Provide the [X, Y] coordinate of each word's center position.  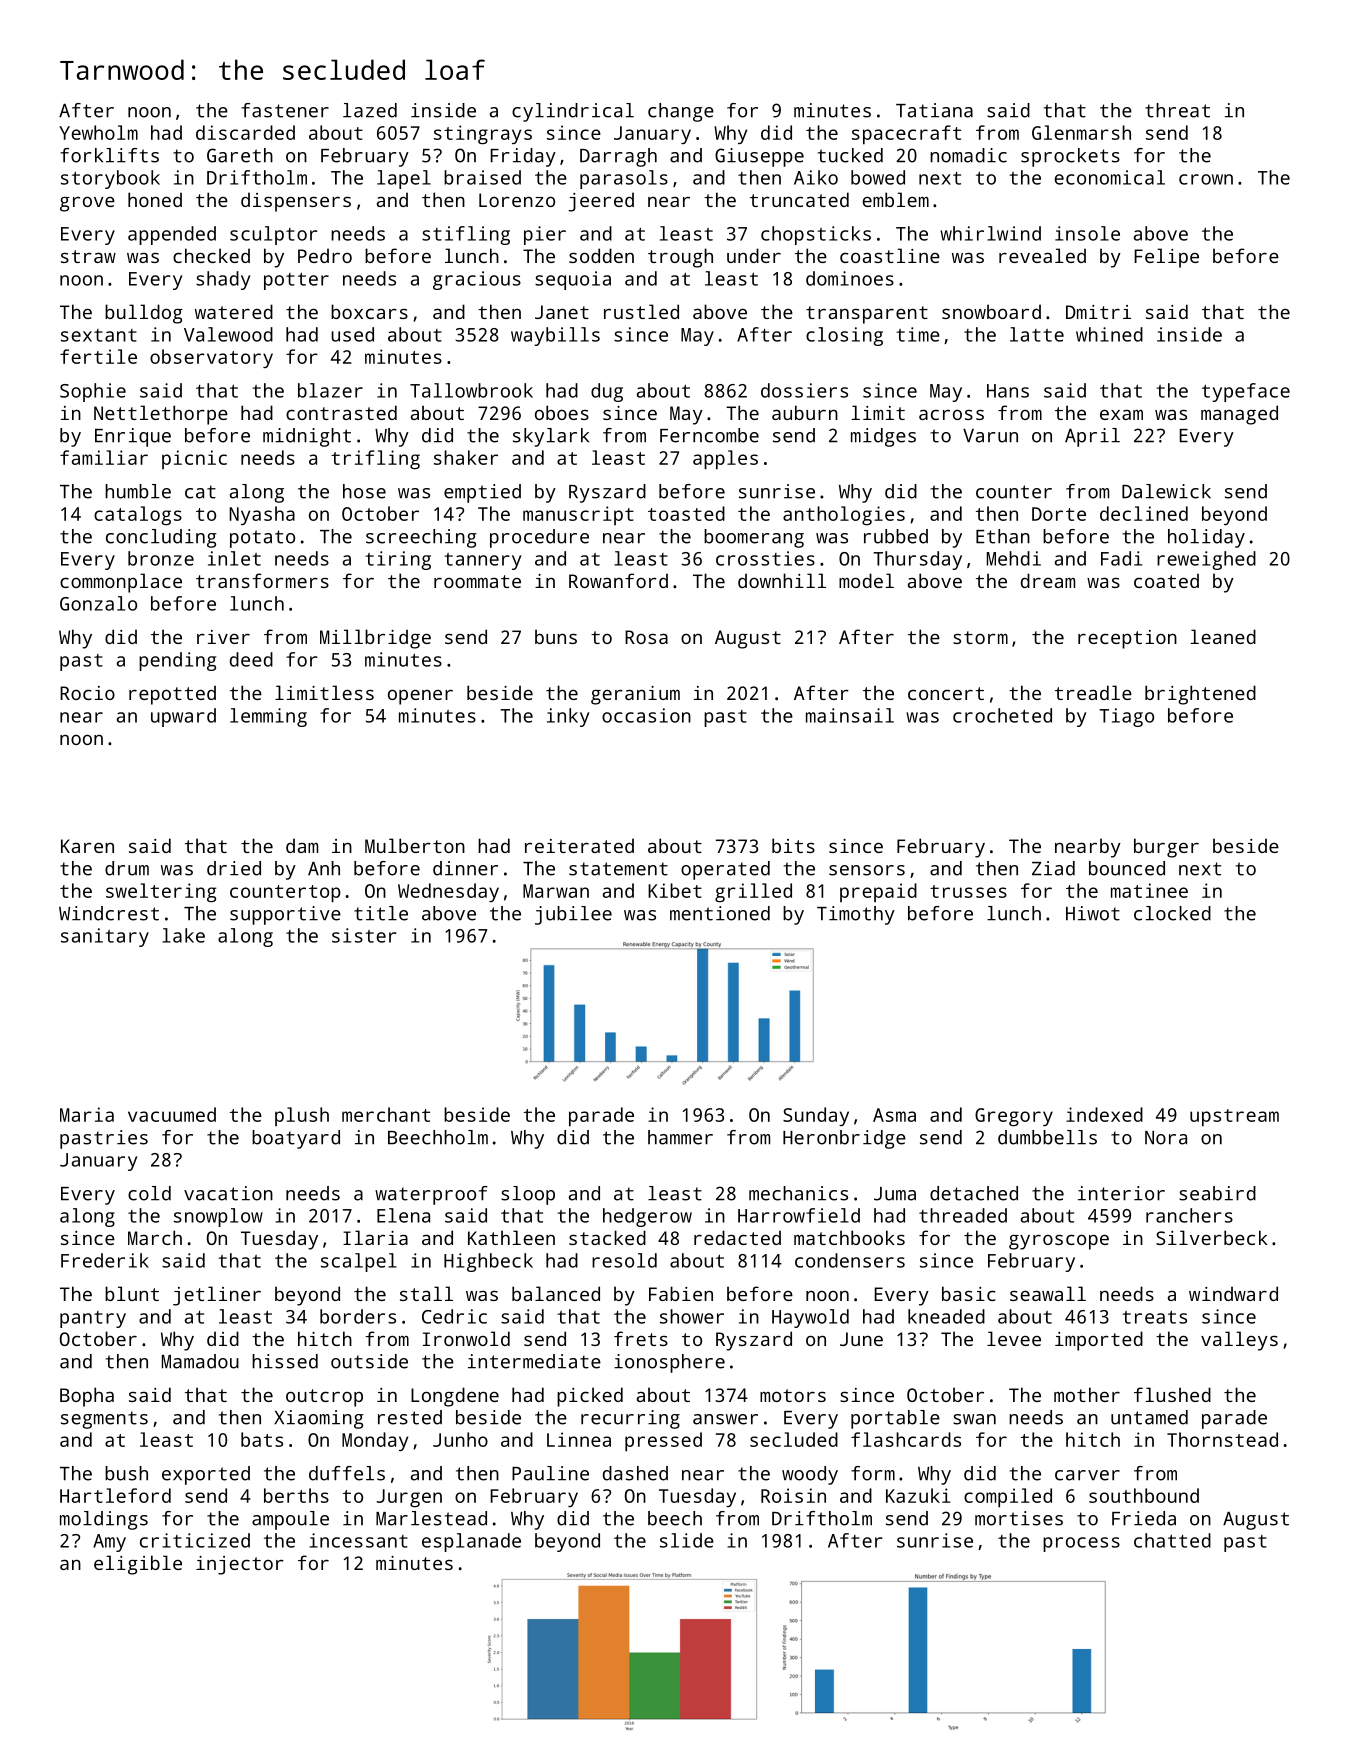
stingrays [483, 135]
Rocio [87, 693]
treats [1154, 1317]
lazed [370, 110]
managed [1239, 415]
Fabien [681, 1293]
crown [1206, 179]
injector [240, 1565]
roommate [477, 581]
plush [302, 1116]
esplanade [471, 1542]
